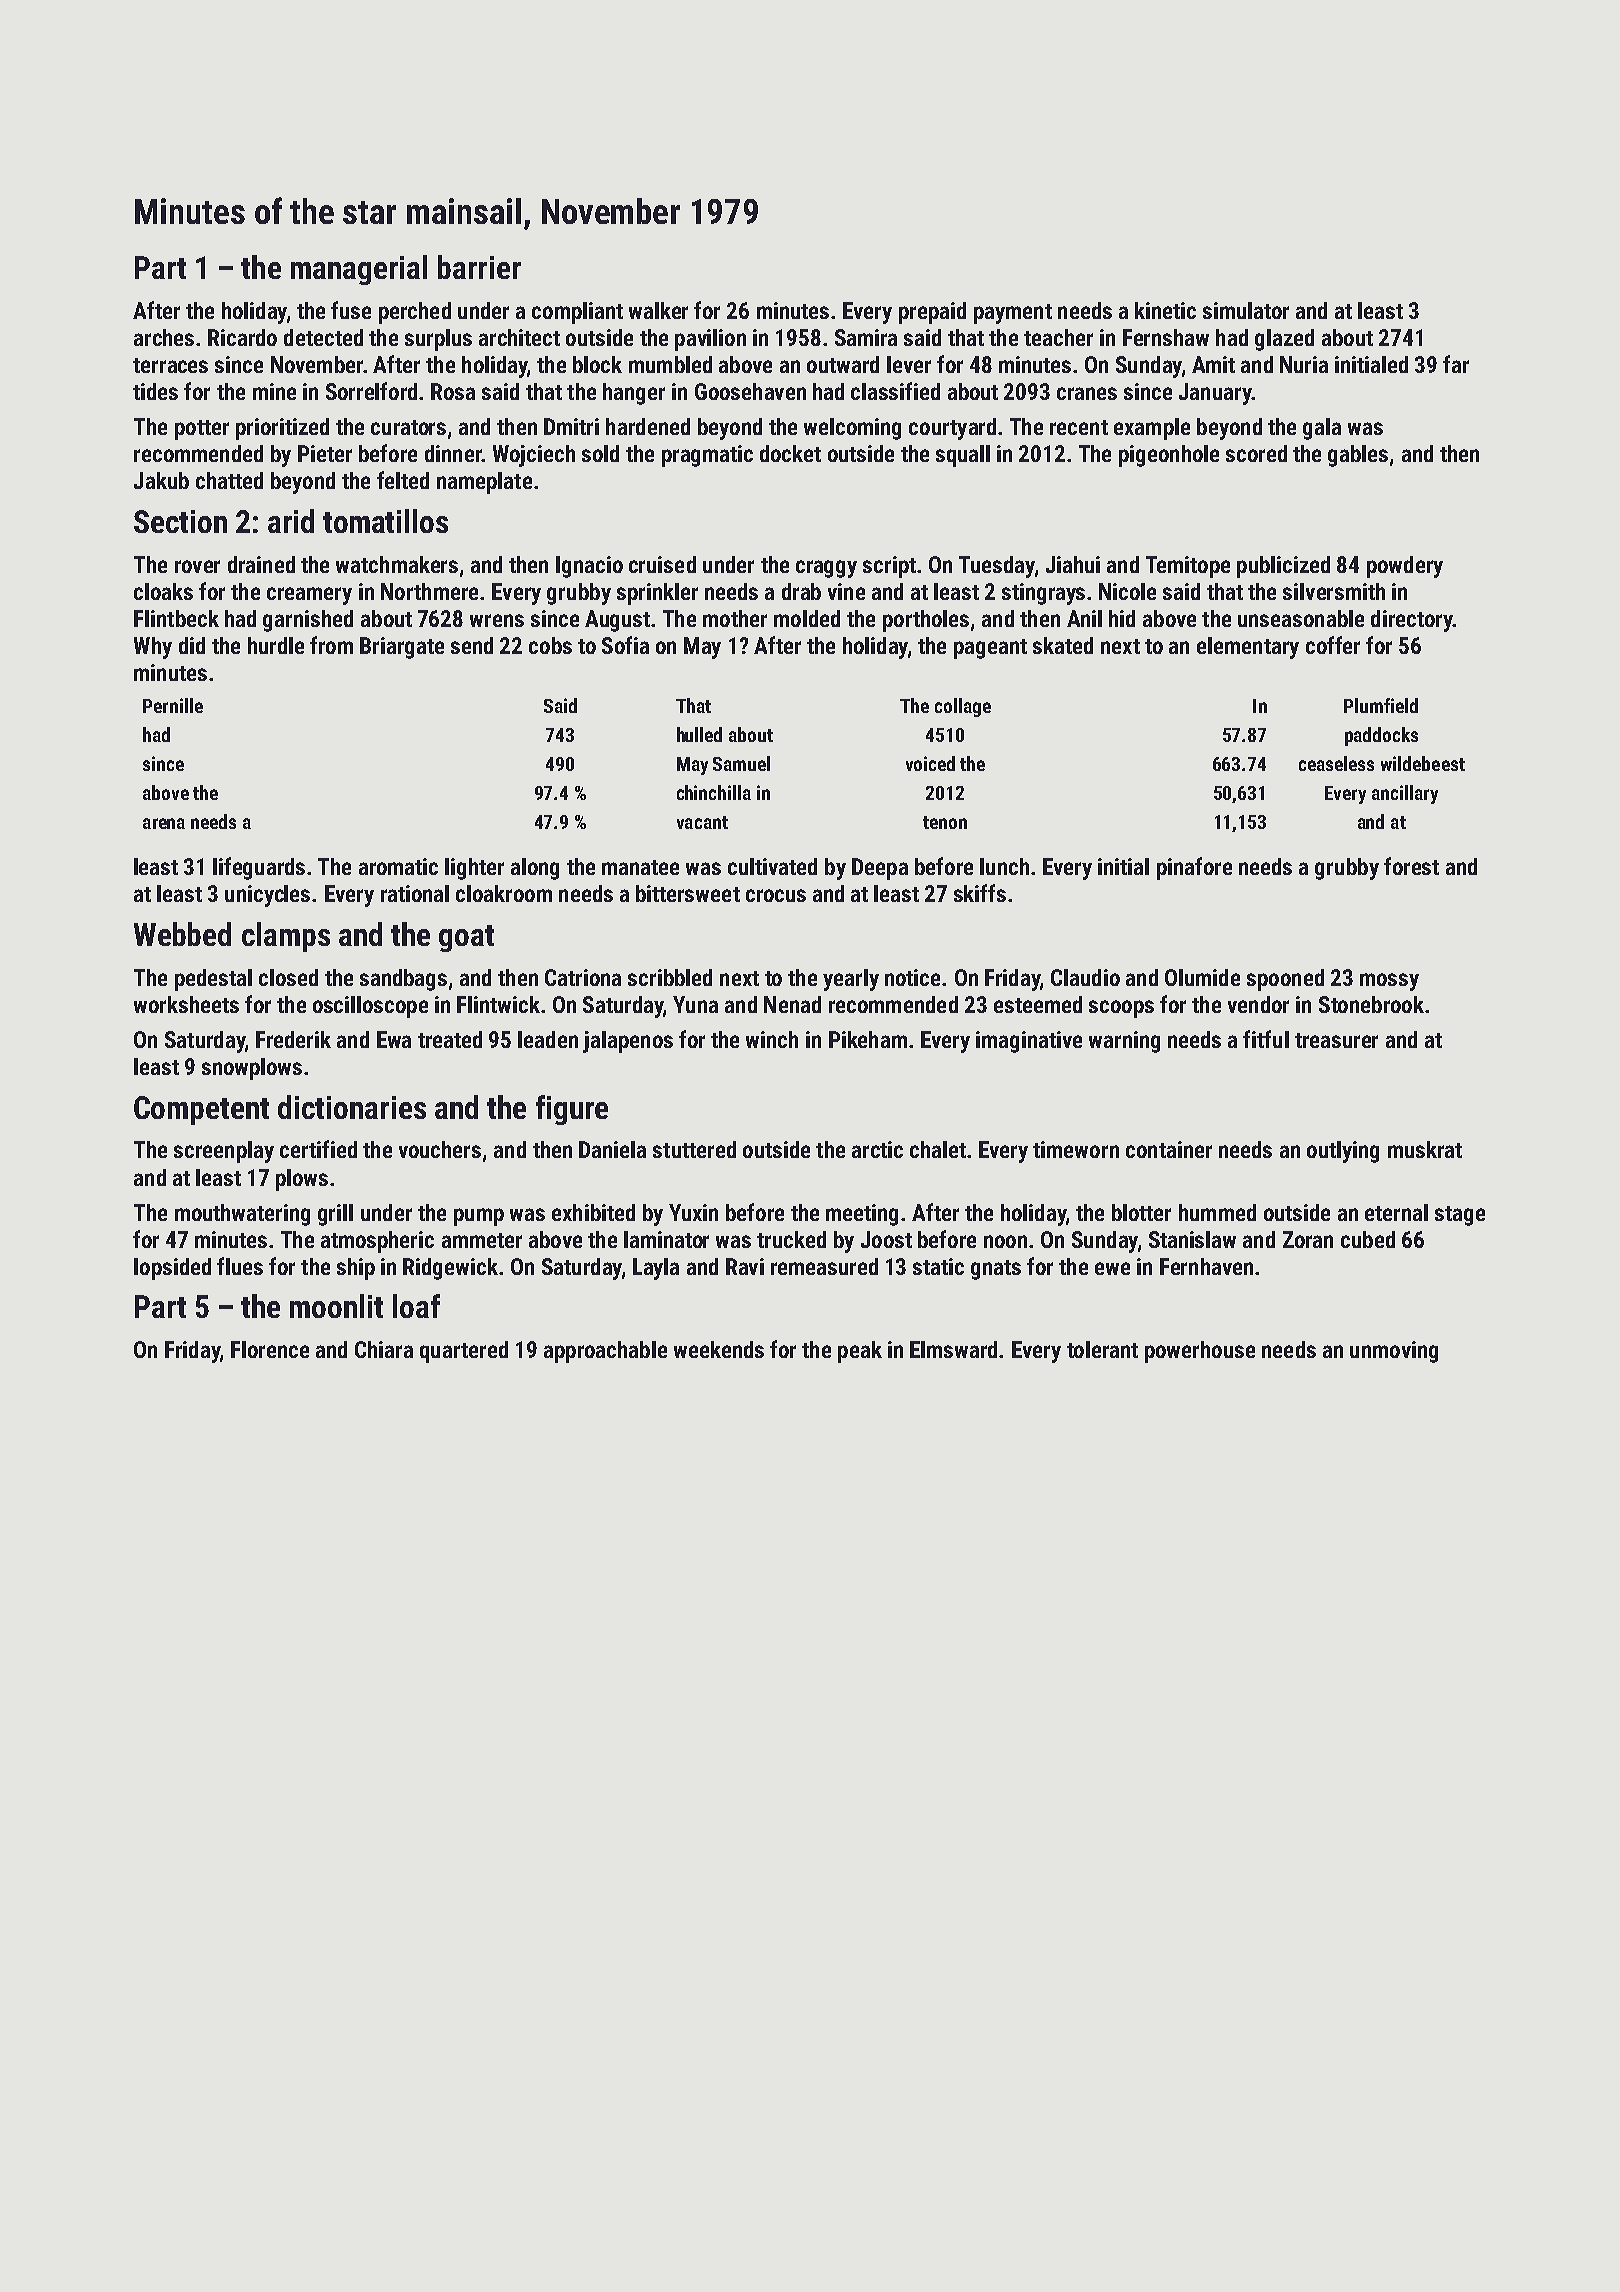  Describe the element at coordinates (259, 868) in the screenshot. I see `lifeguards` at that location.
